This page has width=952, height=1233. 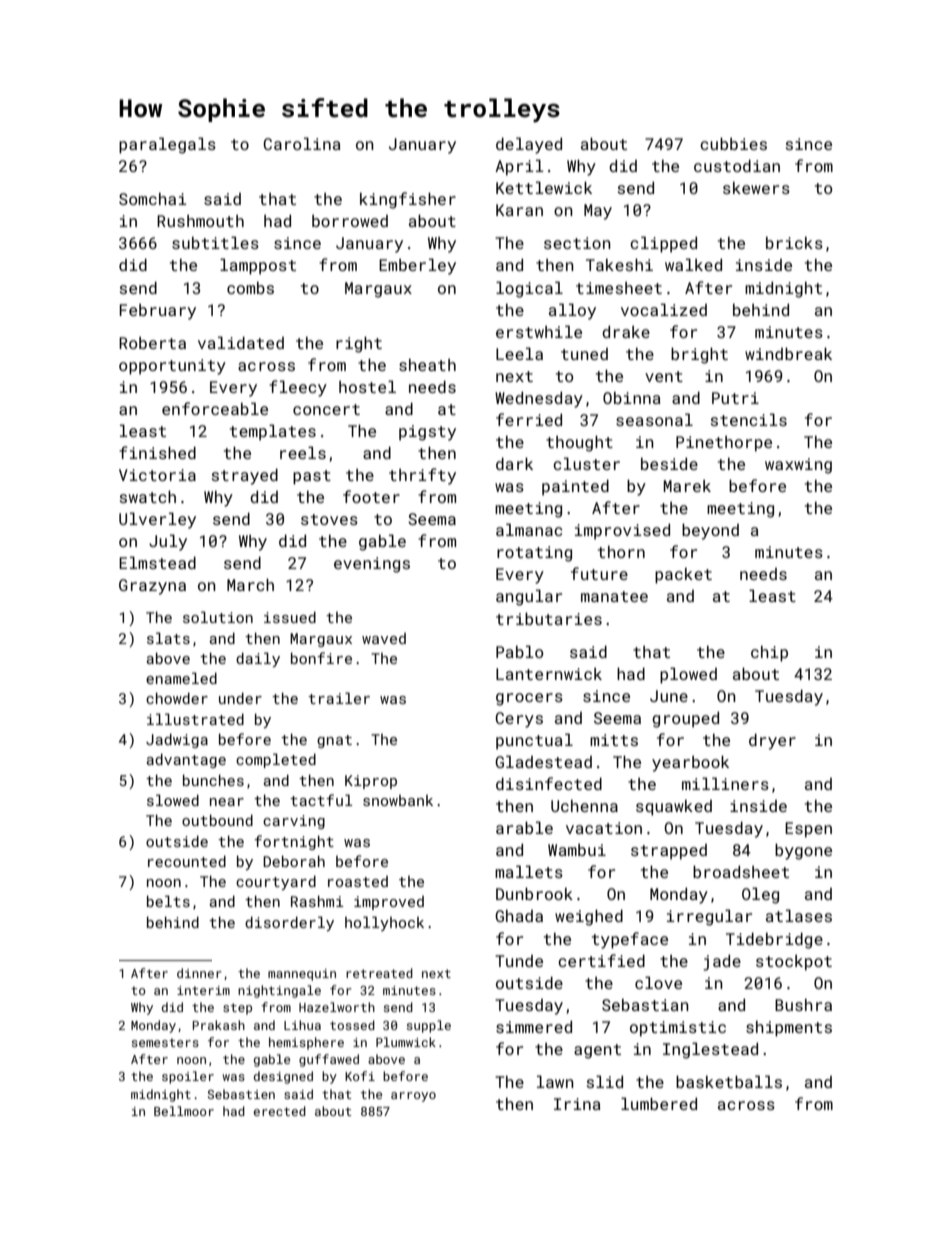 What do you see at coordinates (688, 675) in the page?
I see `plowed` at bounding box center [688, 675].
